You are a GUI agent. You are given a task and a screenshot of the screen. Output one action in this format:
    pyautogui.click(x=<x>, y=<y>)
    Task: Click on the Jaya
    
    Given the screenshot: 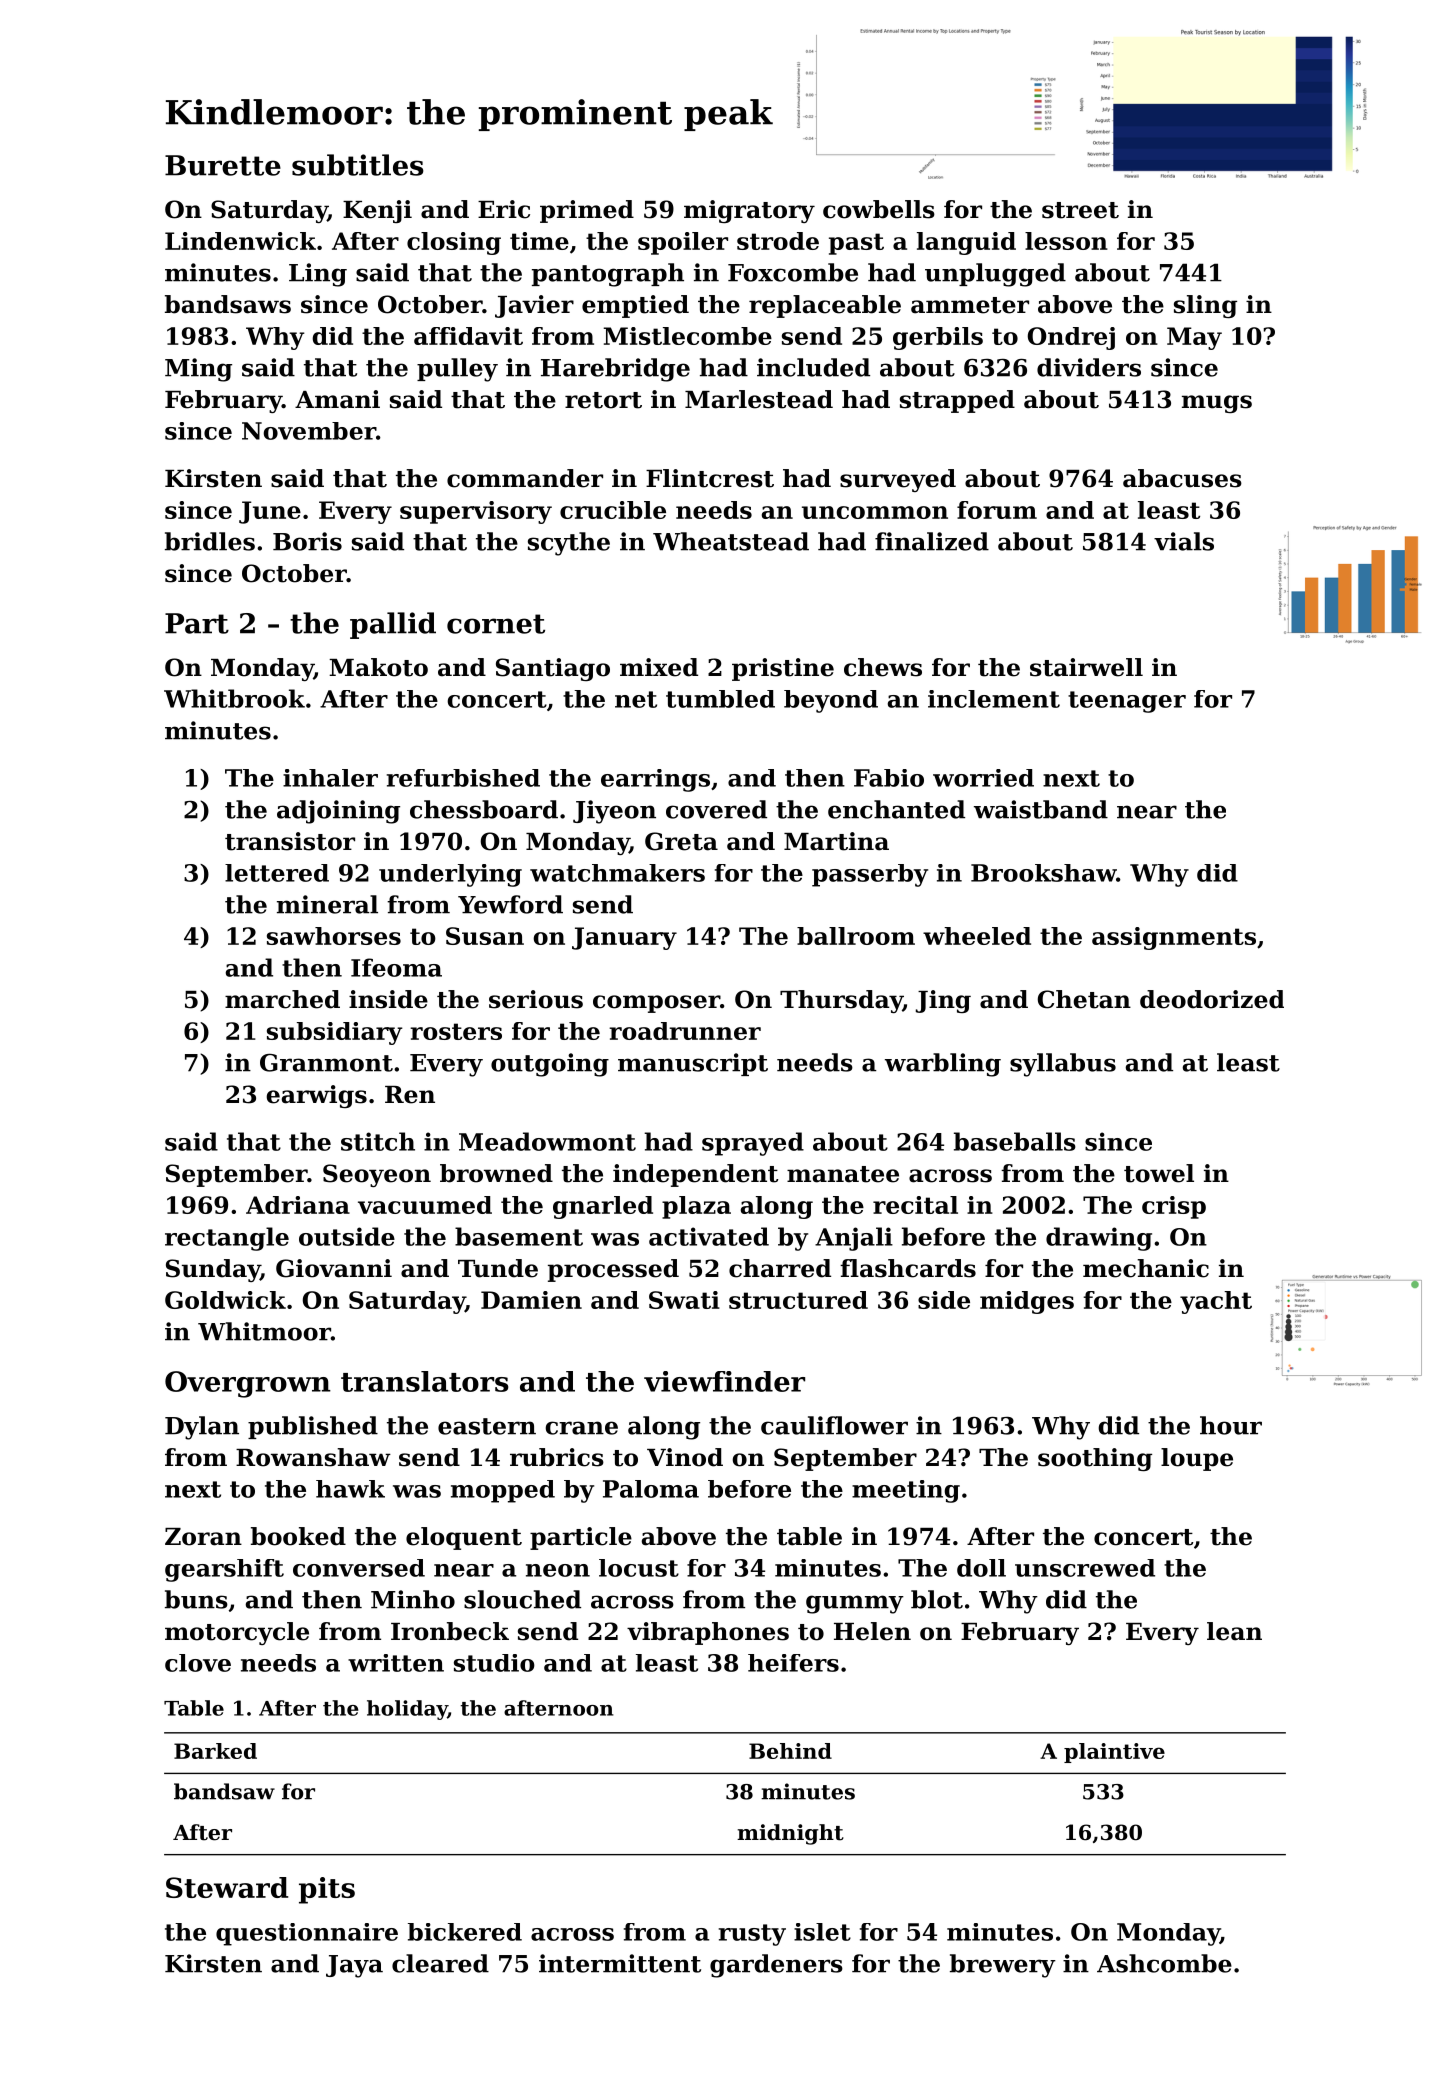 What is the action you would take?
    pyautogui.click(x=354, y=1966)
